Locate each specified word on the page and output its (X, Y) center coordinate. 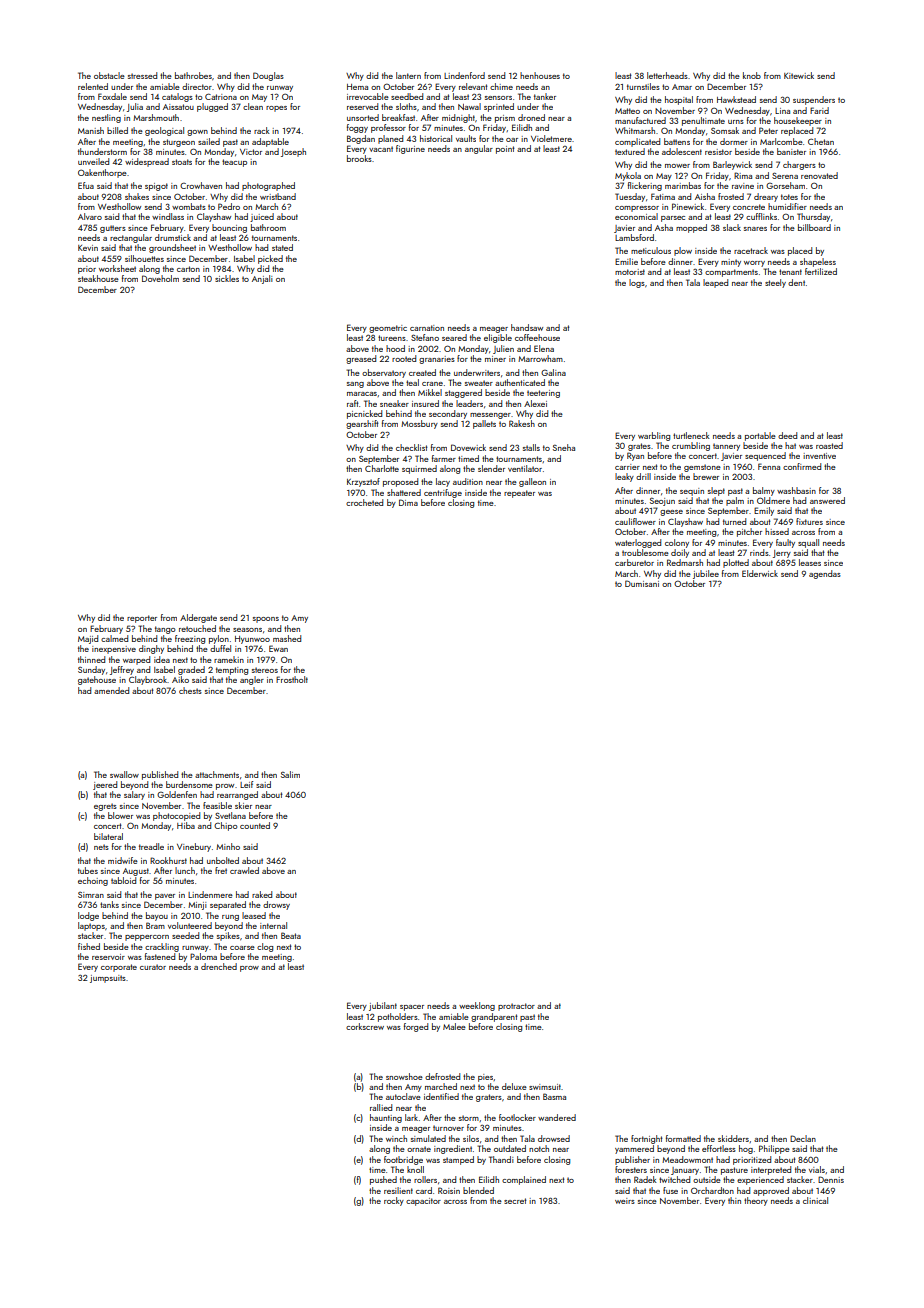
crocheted (364, 502)
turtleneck (691, 435)
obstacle (109, 75)
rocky (394, 1201)
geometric (388, 329)
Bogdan (361, 139)
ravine (743, 186)
